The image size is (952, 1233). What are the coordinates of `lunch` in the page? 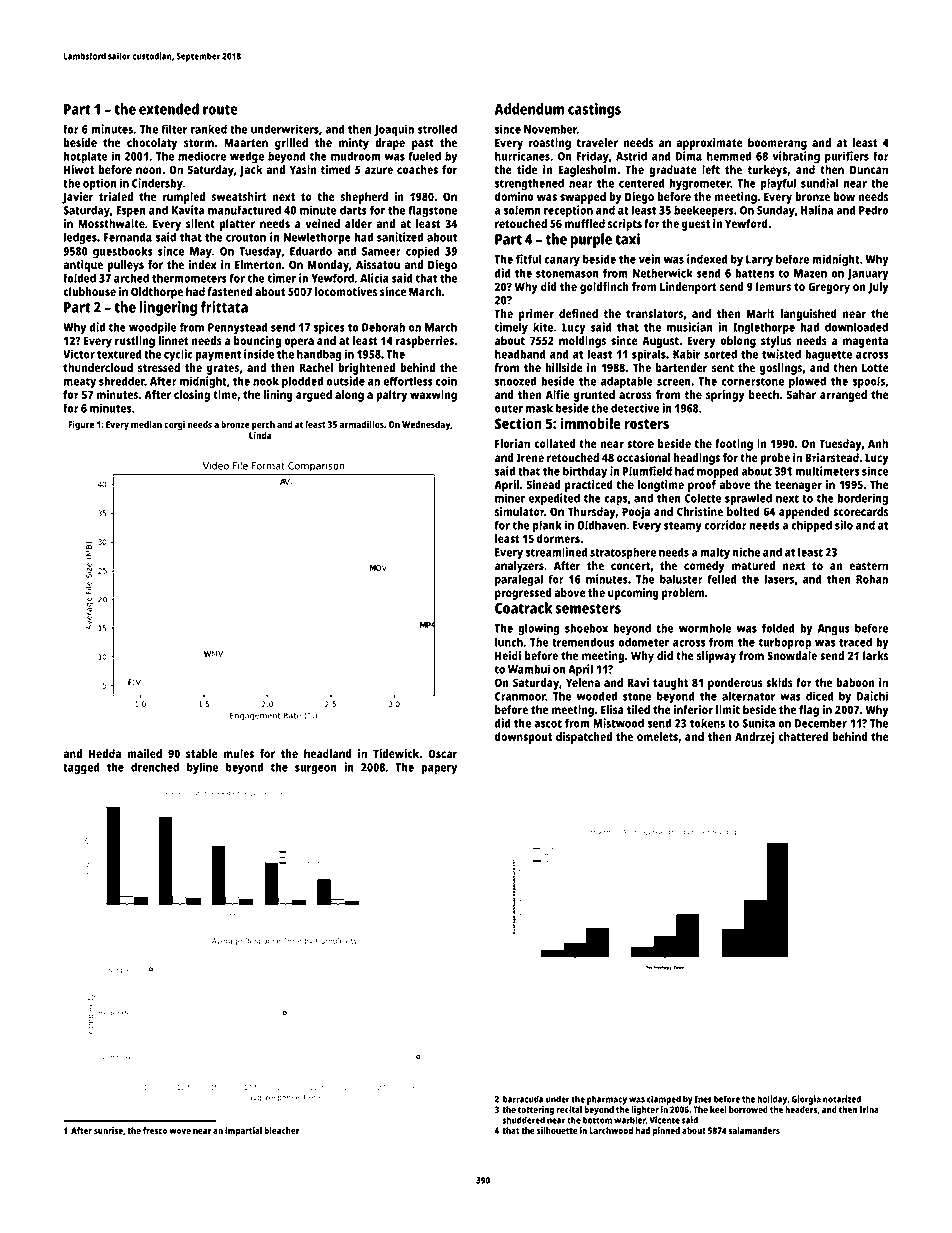 It's located at (509, 642).
